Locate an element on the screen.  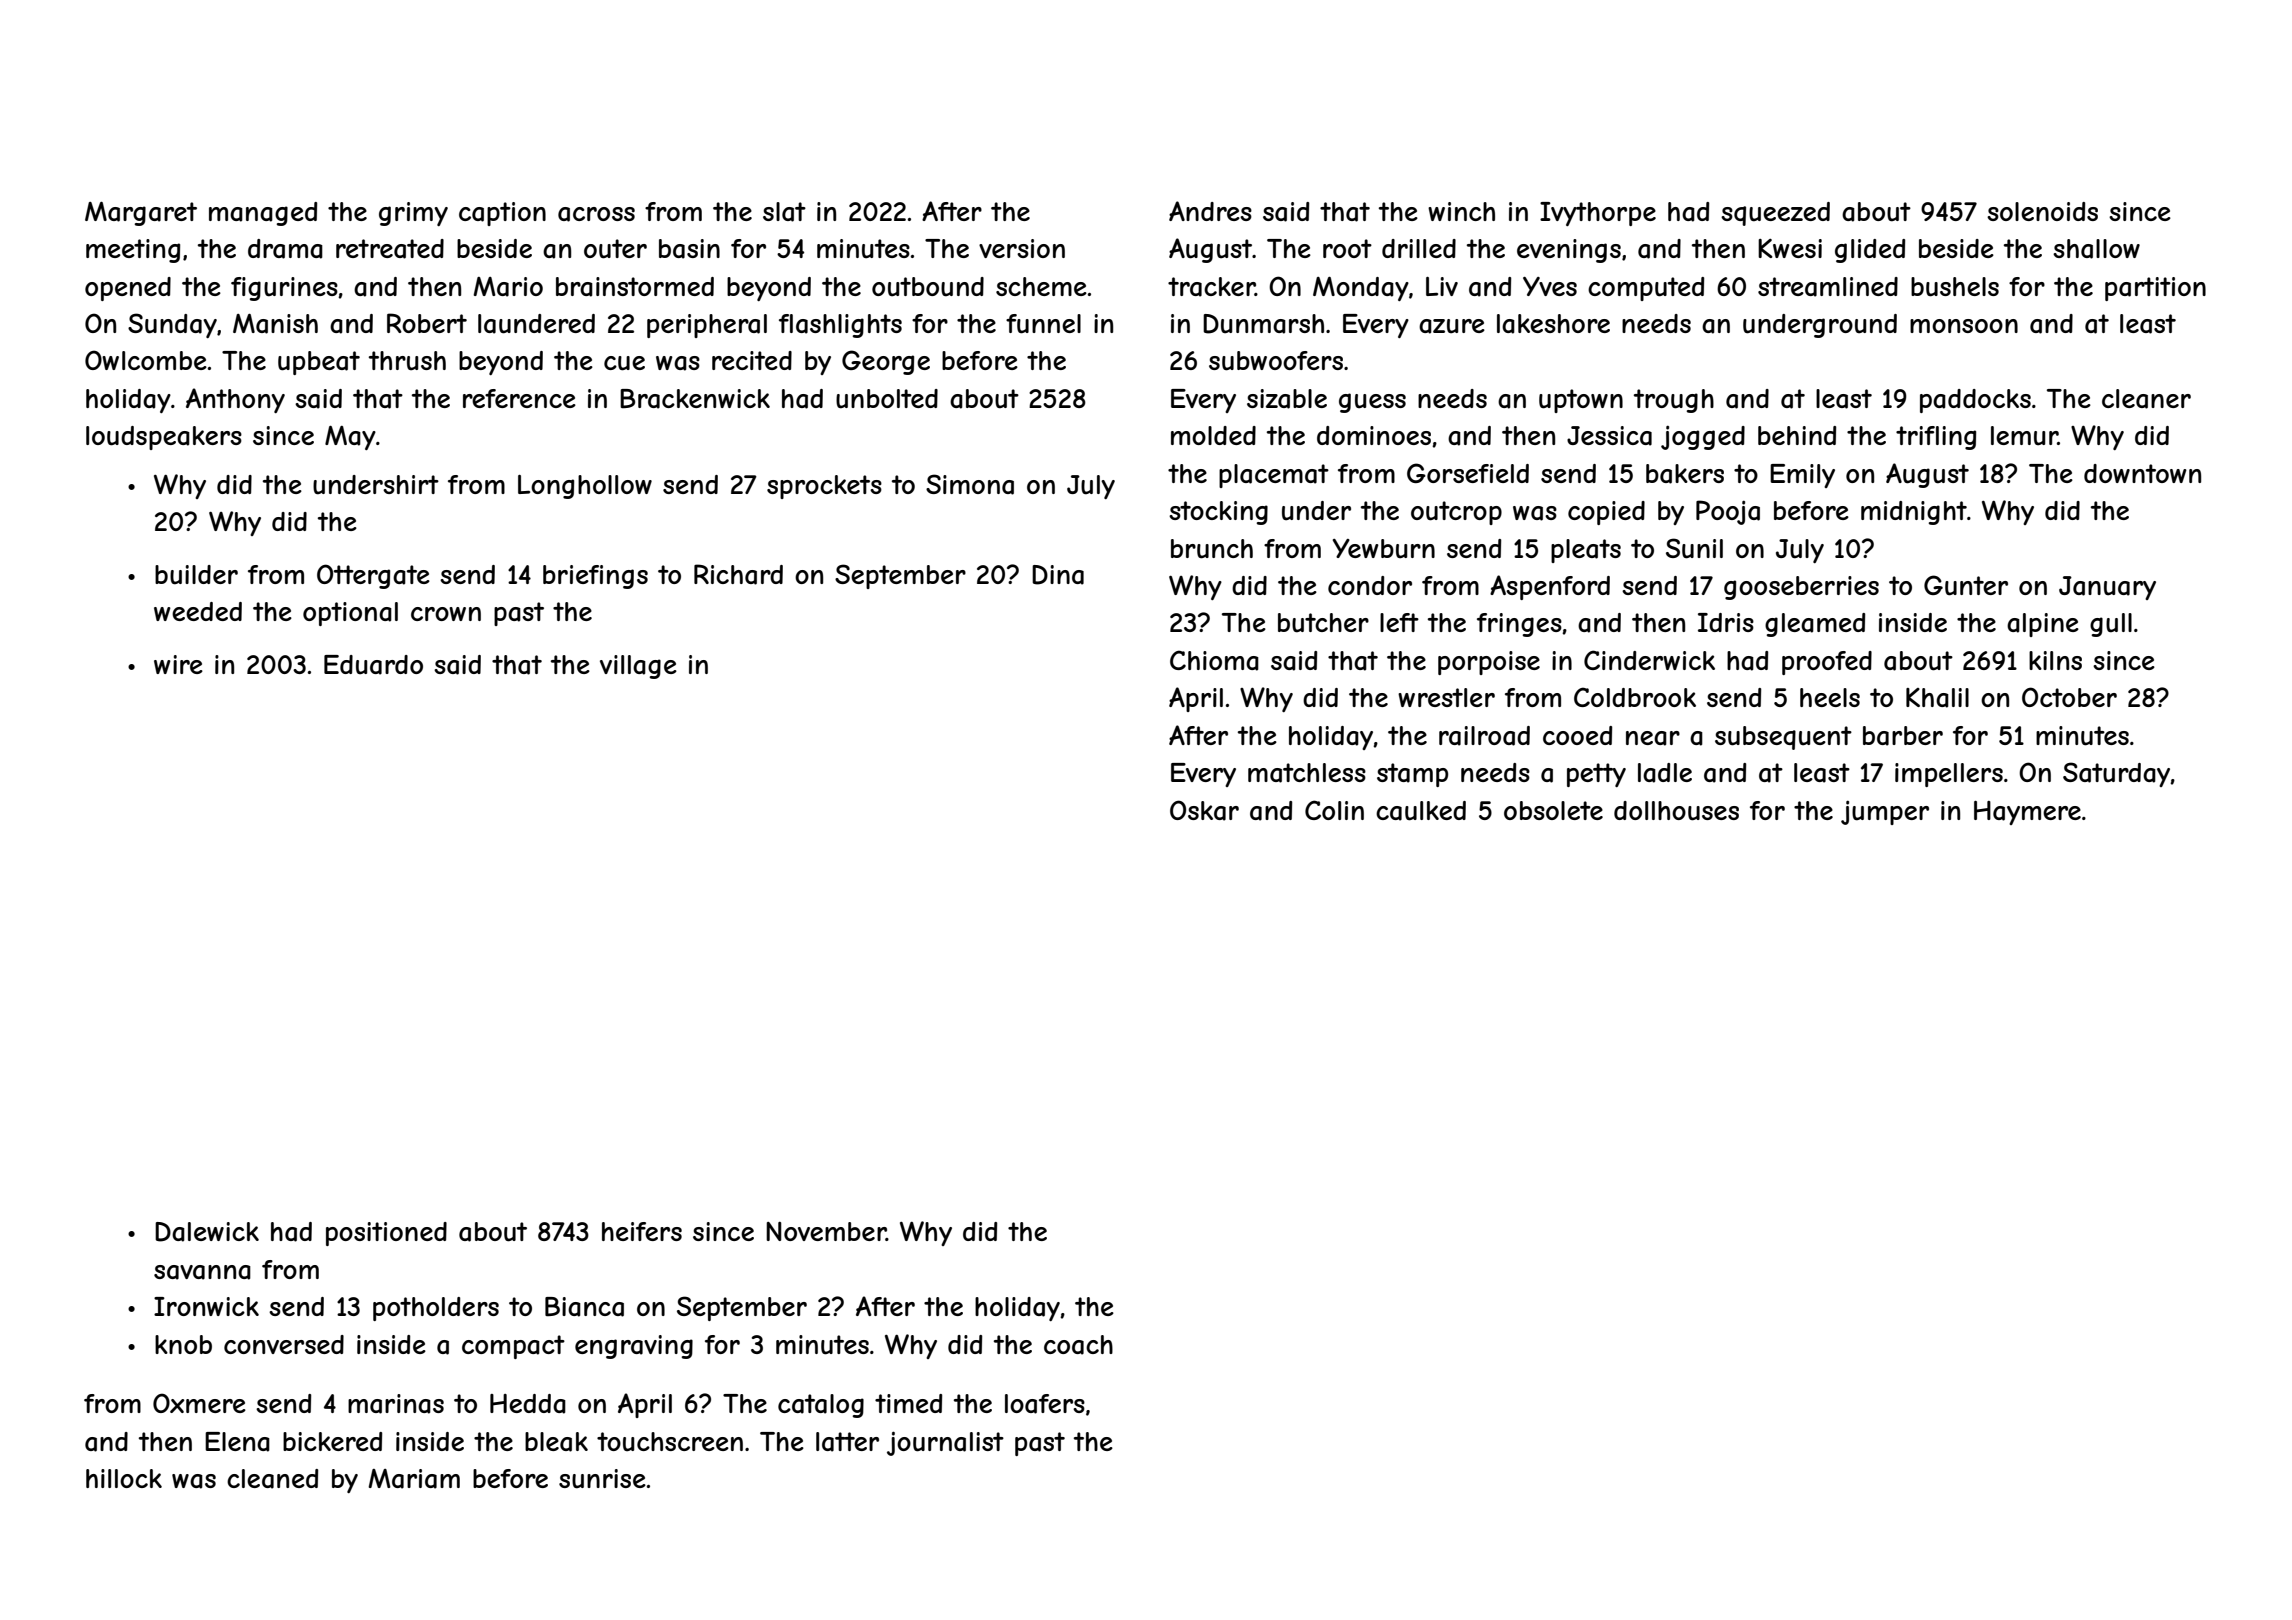
winch is located at coordinates (1461, 211).
